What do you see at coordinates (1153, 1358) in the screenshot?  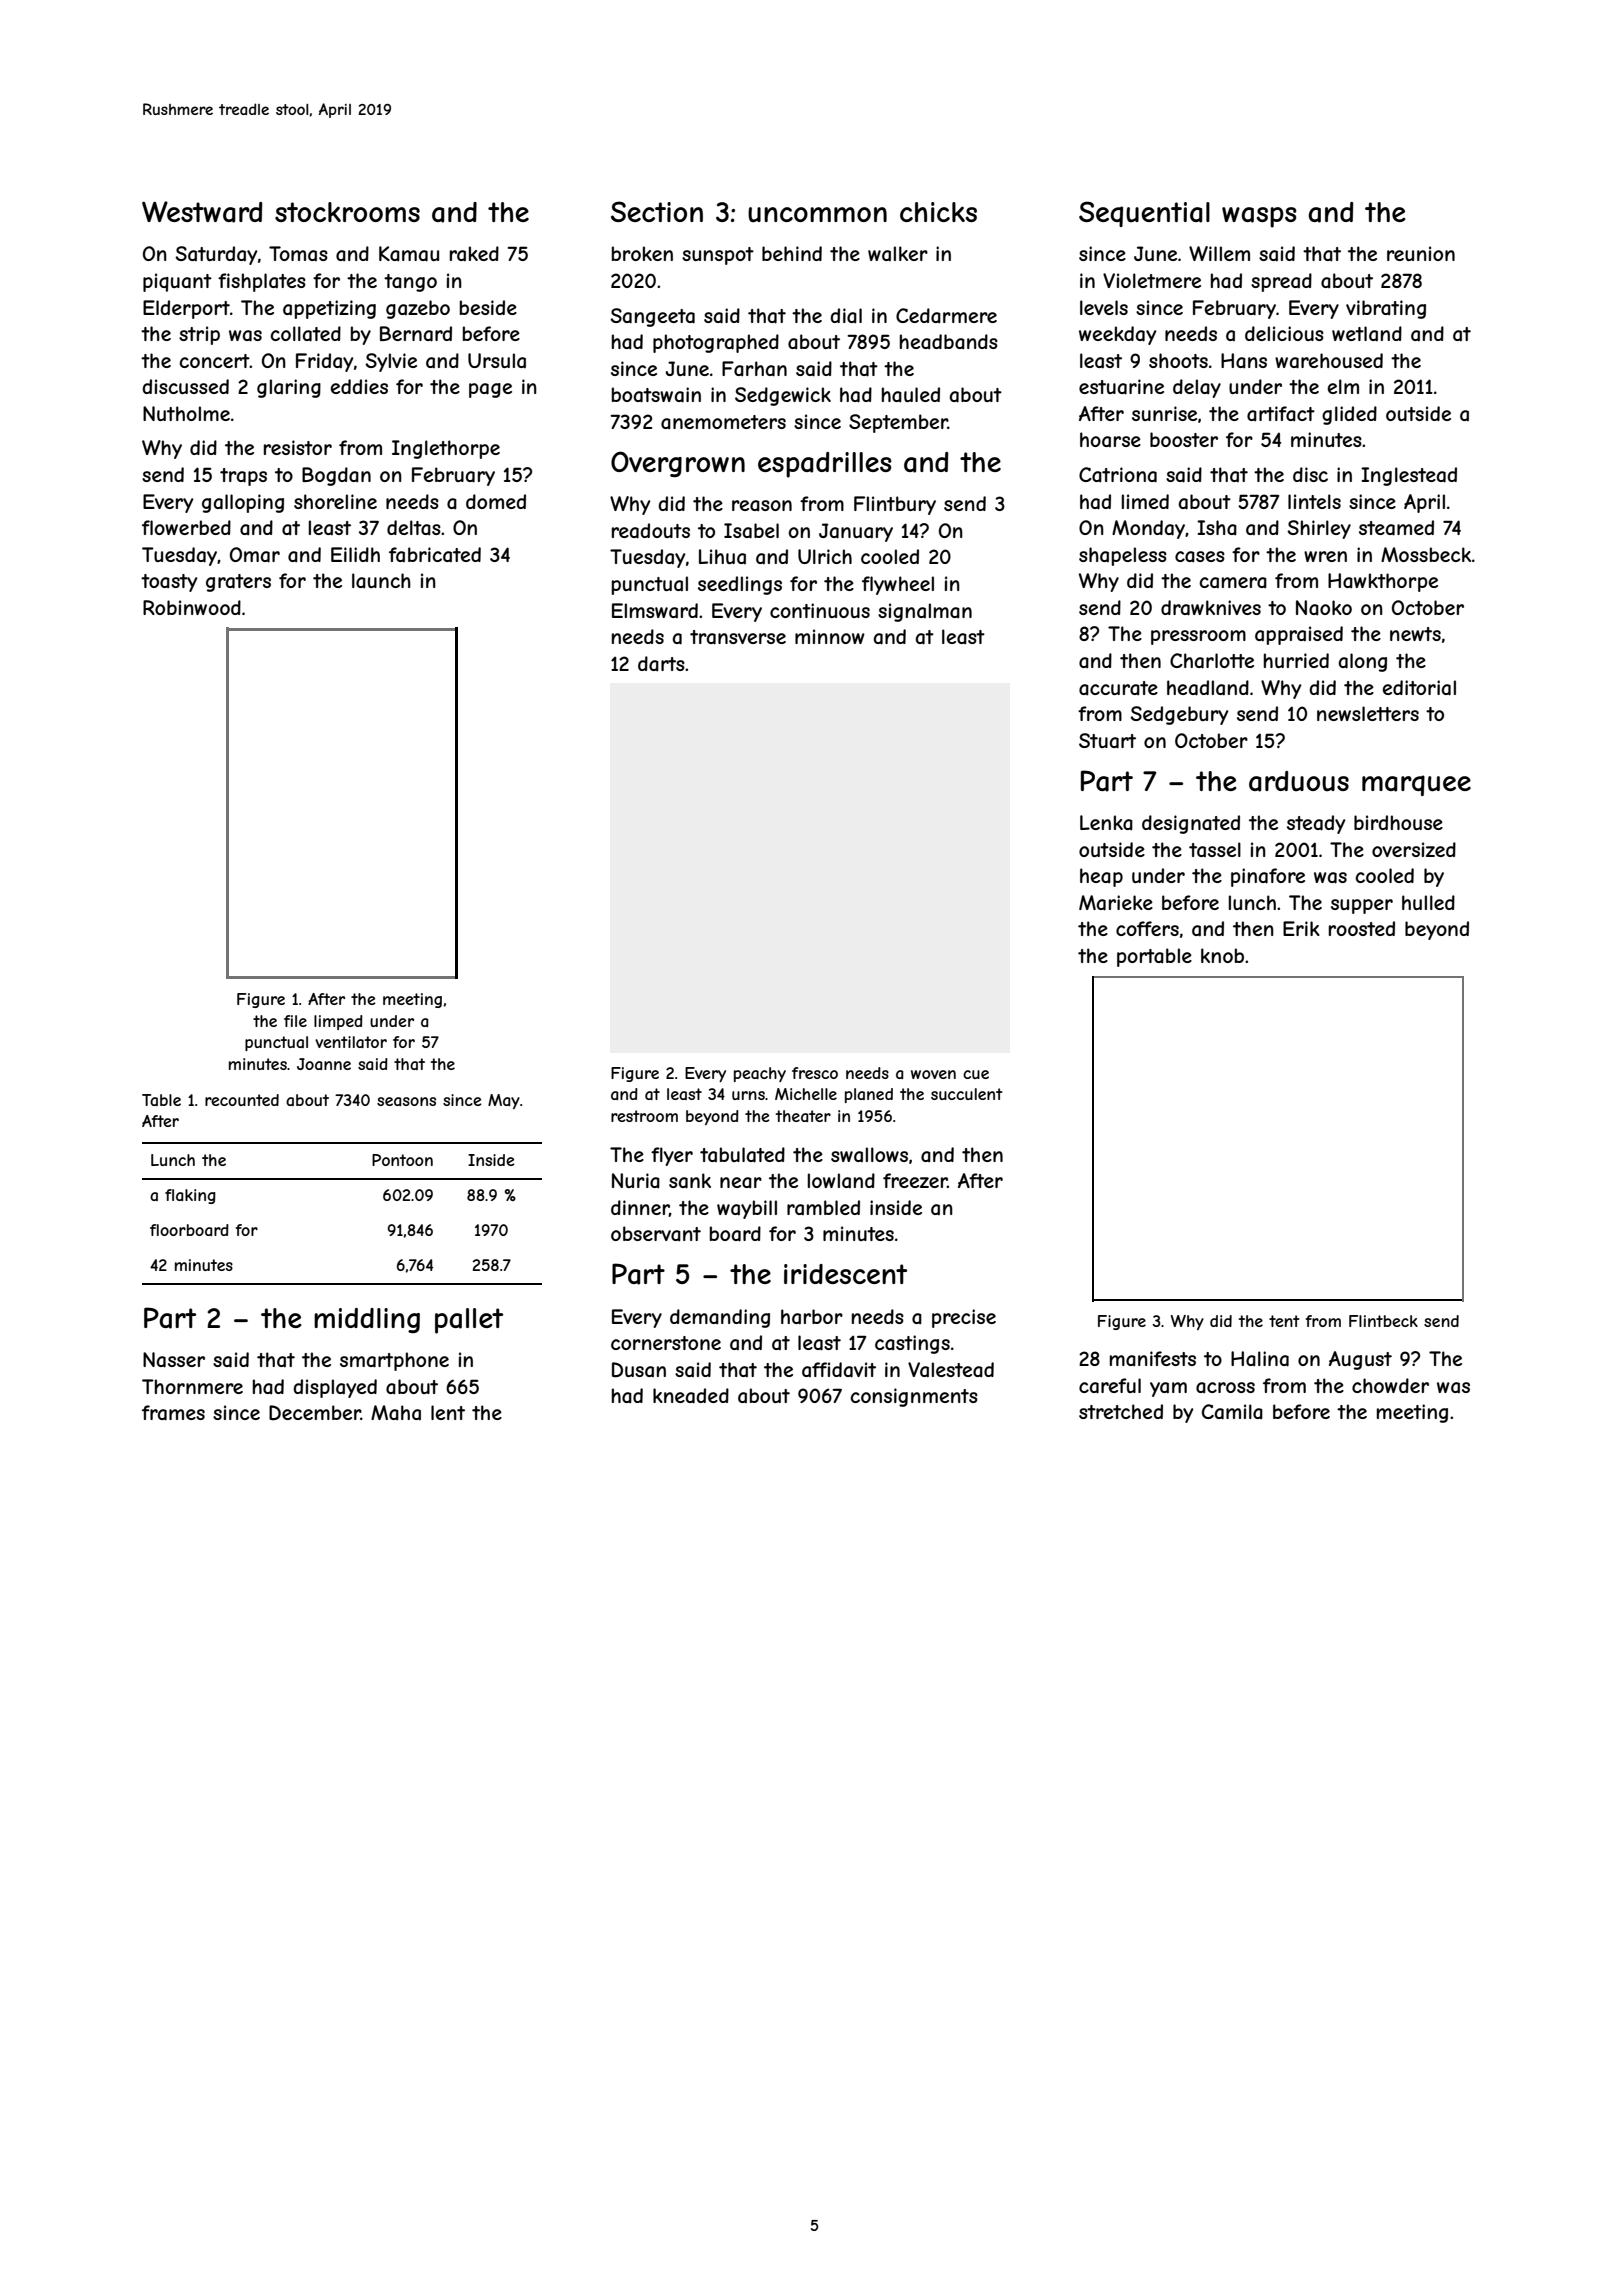 I see `manifests` at bounding box center [1153, 1358].
